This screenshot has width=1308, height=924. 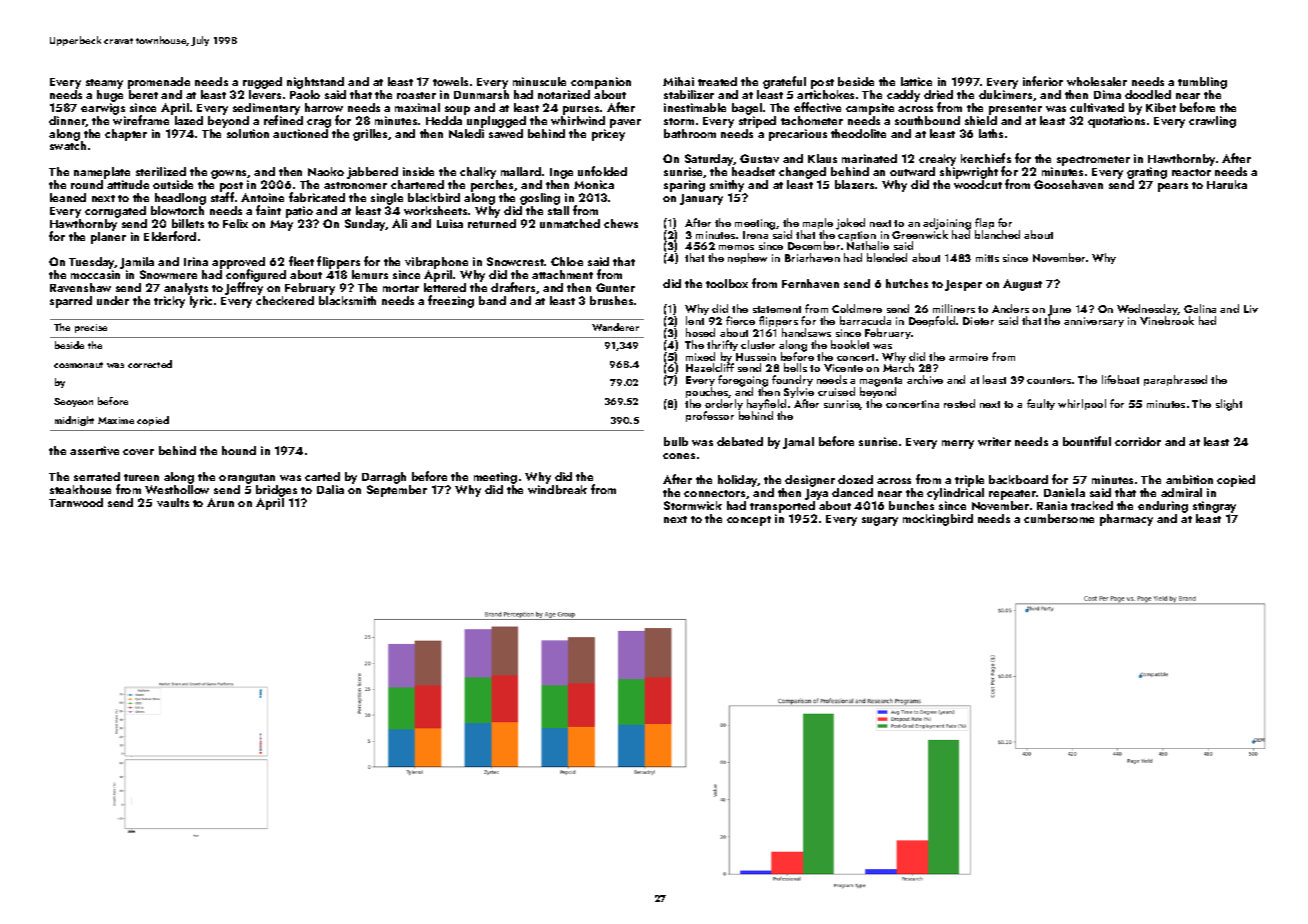 I want to click on admiral, so click(x=1181, y=492).
